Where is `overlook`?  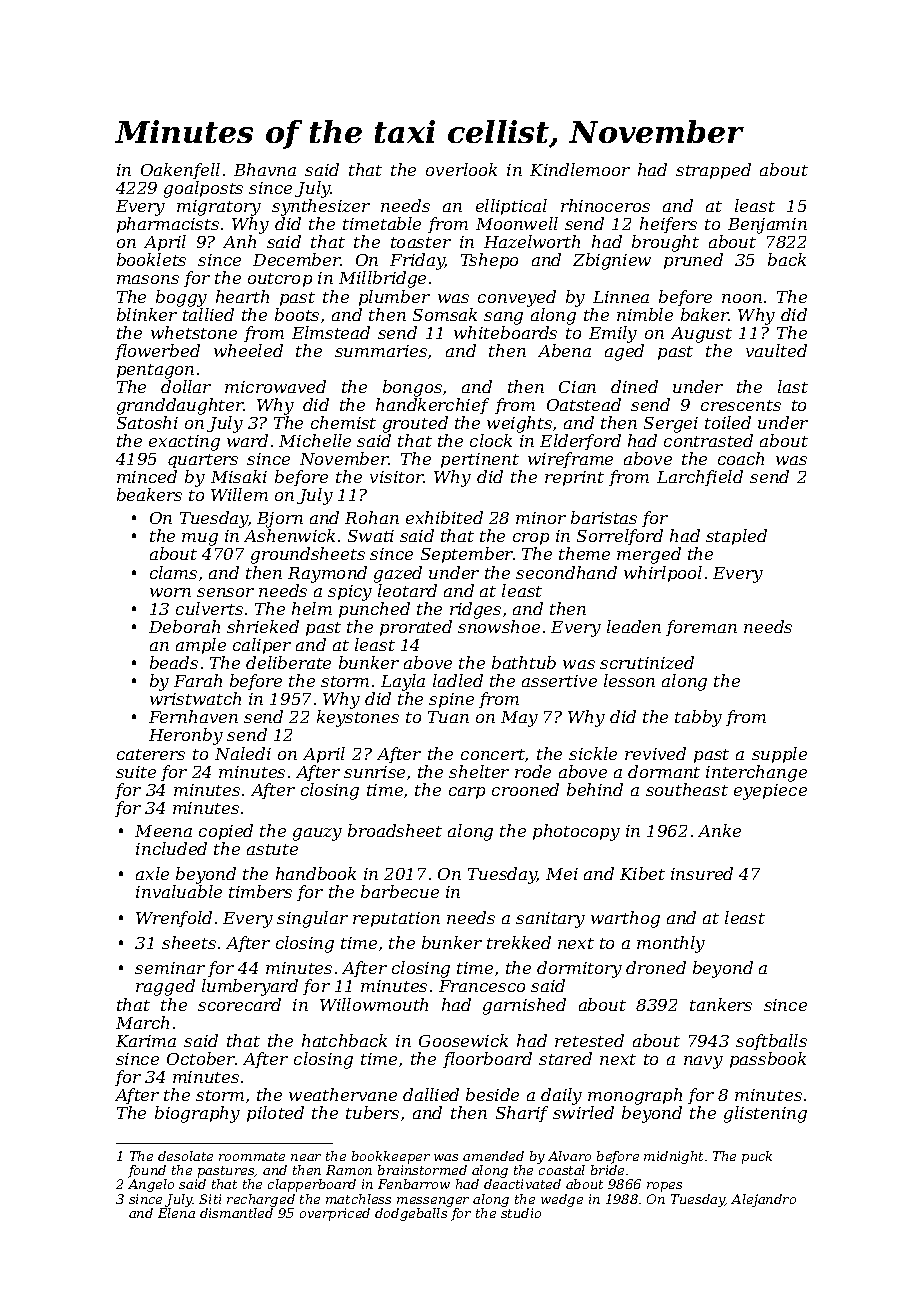 overlook is located at coordinates (461, 169).
